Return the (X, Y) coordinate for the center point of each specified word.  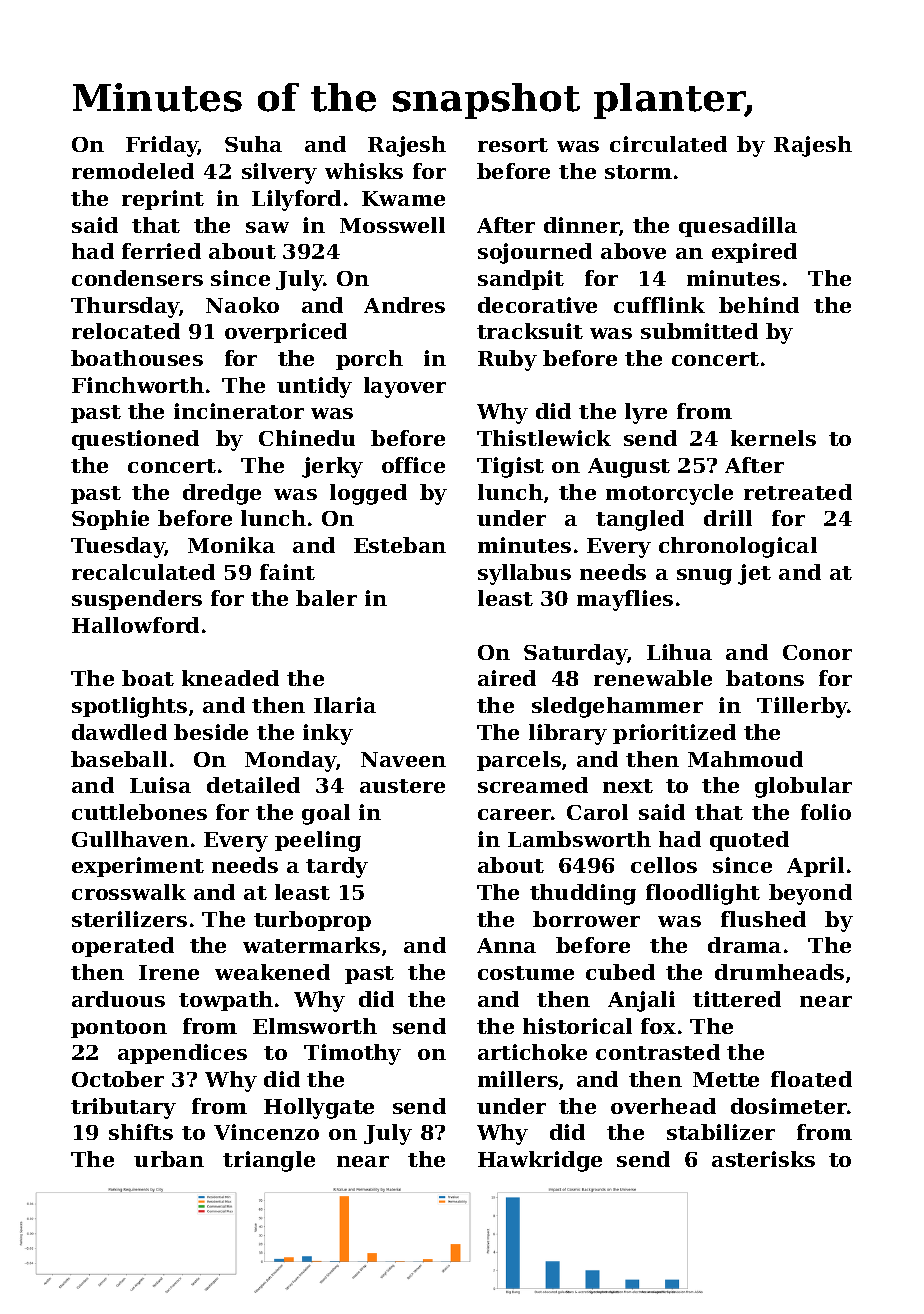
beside (211, 732)
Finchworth (138, 385)
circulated (668, 144)
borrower (586, 919)
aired (507, 678)
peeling (318, 841)
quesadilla (738, 227)
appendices (182, 1054)
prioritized (674, 734)
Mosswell (392, 225)
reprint (163, 200)
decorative (537, 305)
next (628, 786)
